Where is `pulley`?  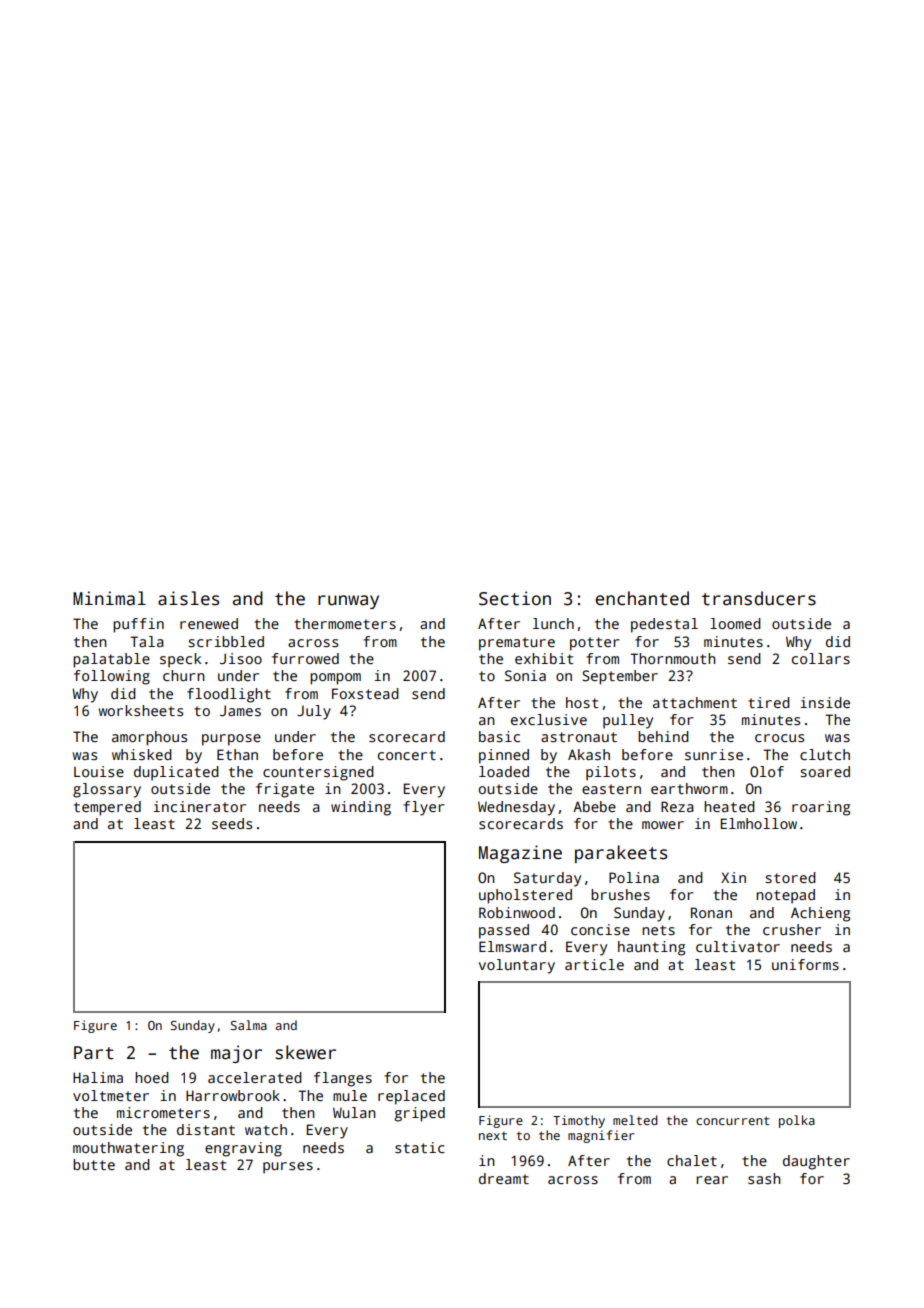
pulley is located at coordinates (628, 721).
